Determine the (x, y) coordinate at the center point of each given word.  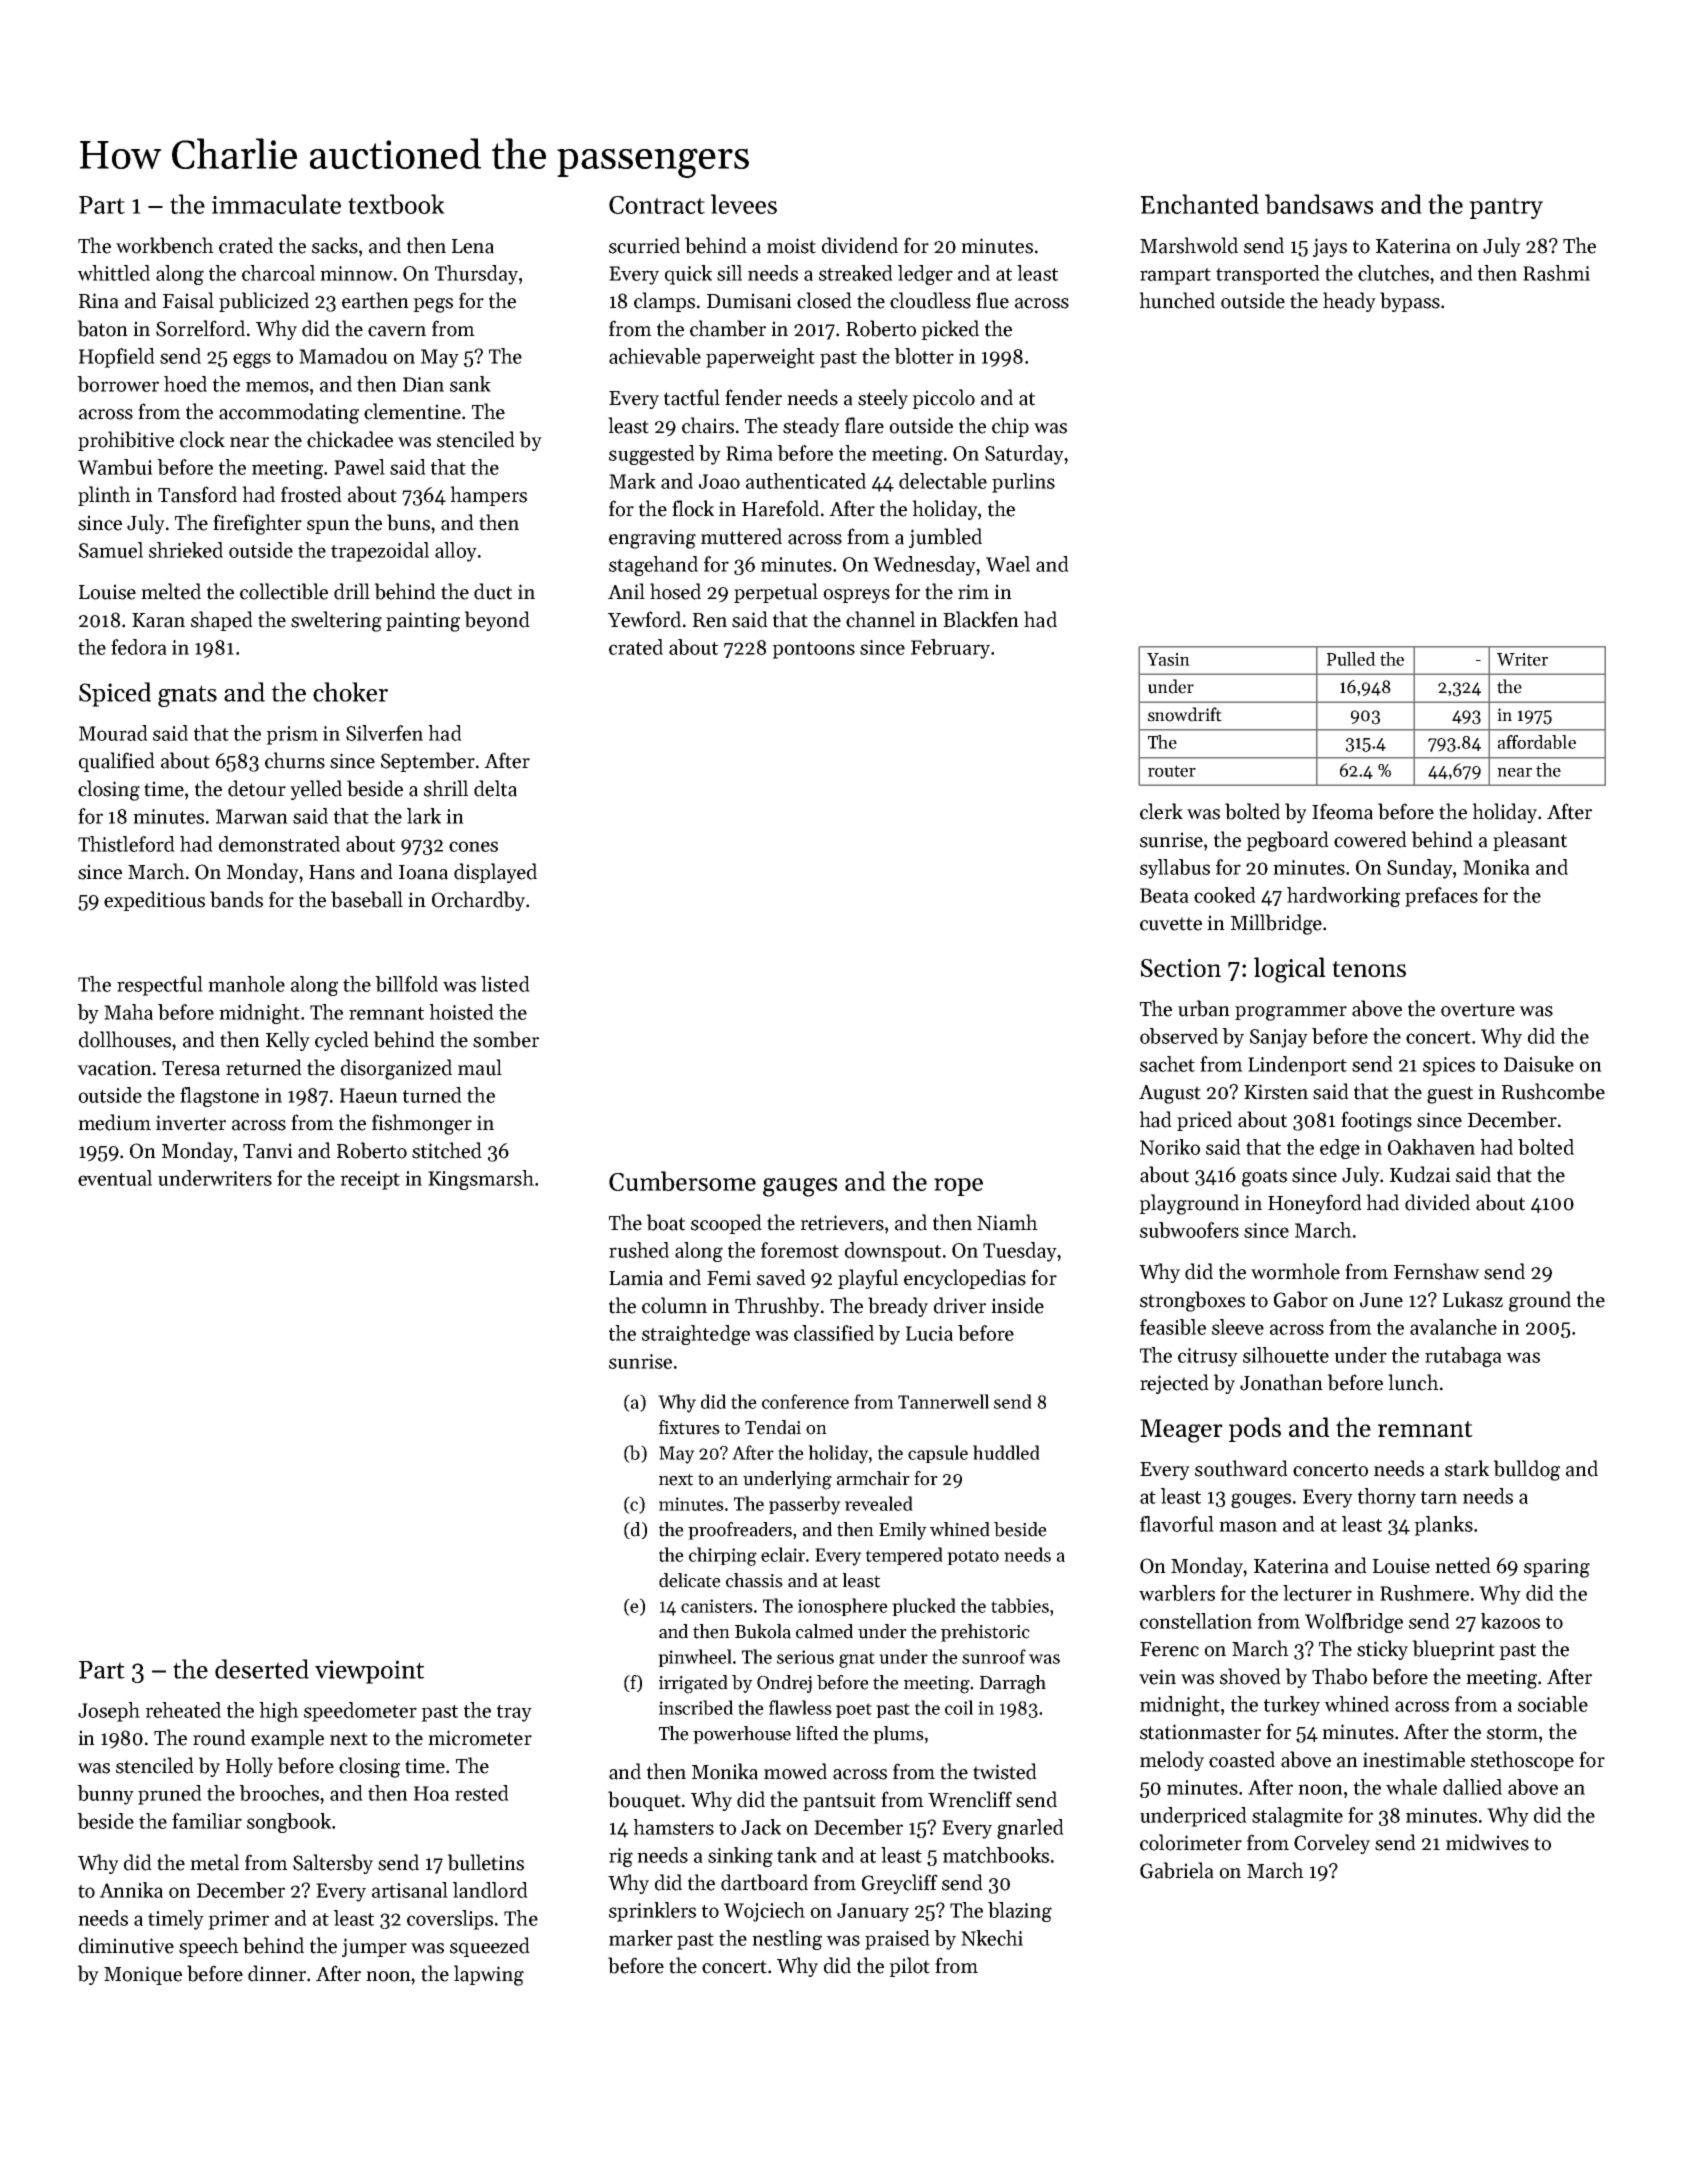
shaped (222, 621)
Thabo (1339, 1676)
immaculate (276, 204)
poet (854, 1710)
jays (1330, 247)
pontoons (813, 650)
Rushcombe (1553, 1091)
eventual (115, 1178)
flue (992, 300)
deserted (262, 1669)
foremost (800, 1250)
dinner (277, 1973)
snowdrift (1185, 714)
